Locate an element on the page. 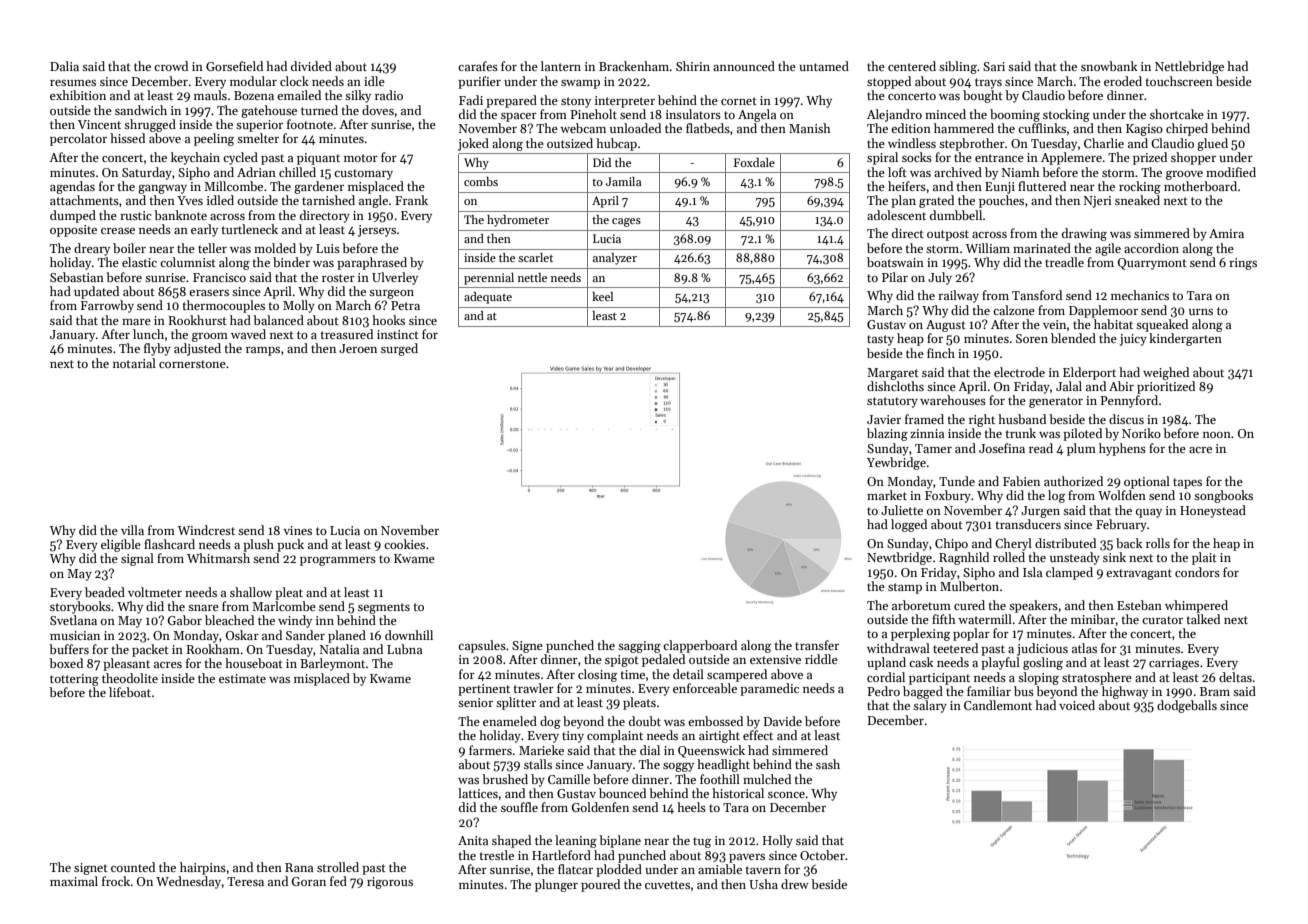 The image size is (1308, 924). lifeboat is located at coordinates (130, 692).
